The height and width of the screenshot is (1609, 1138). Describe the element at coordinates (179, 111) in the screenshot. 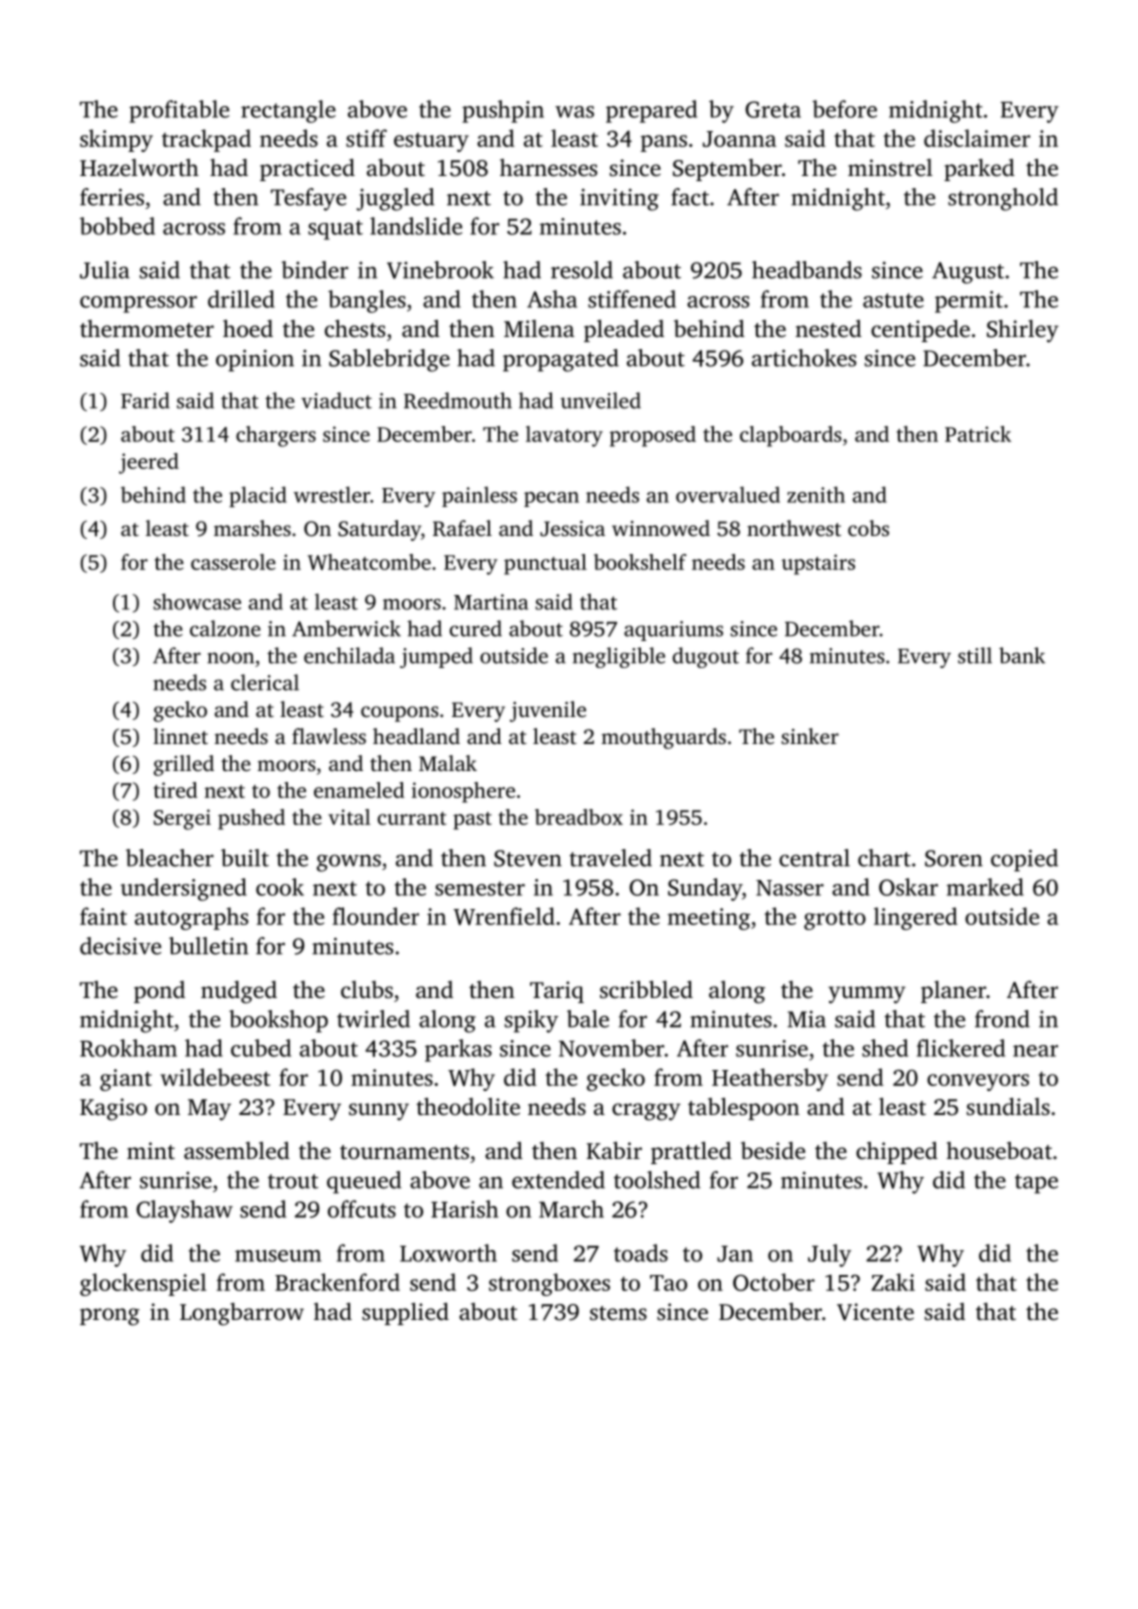

I see `profitable` at that location.
